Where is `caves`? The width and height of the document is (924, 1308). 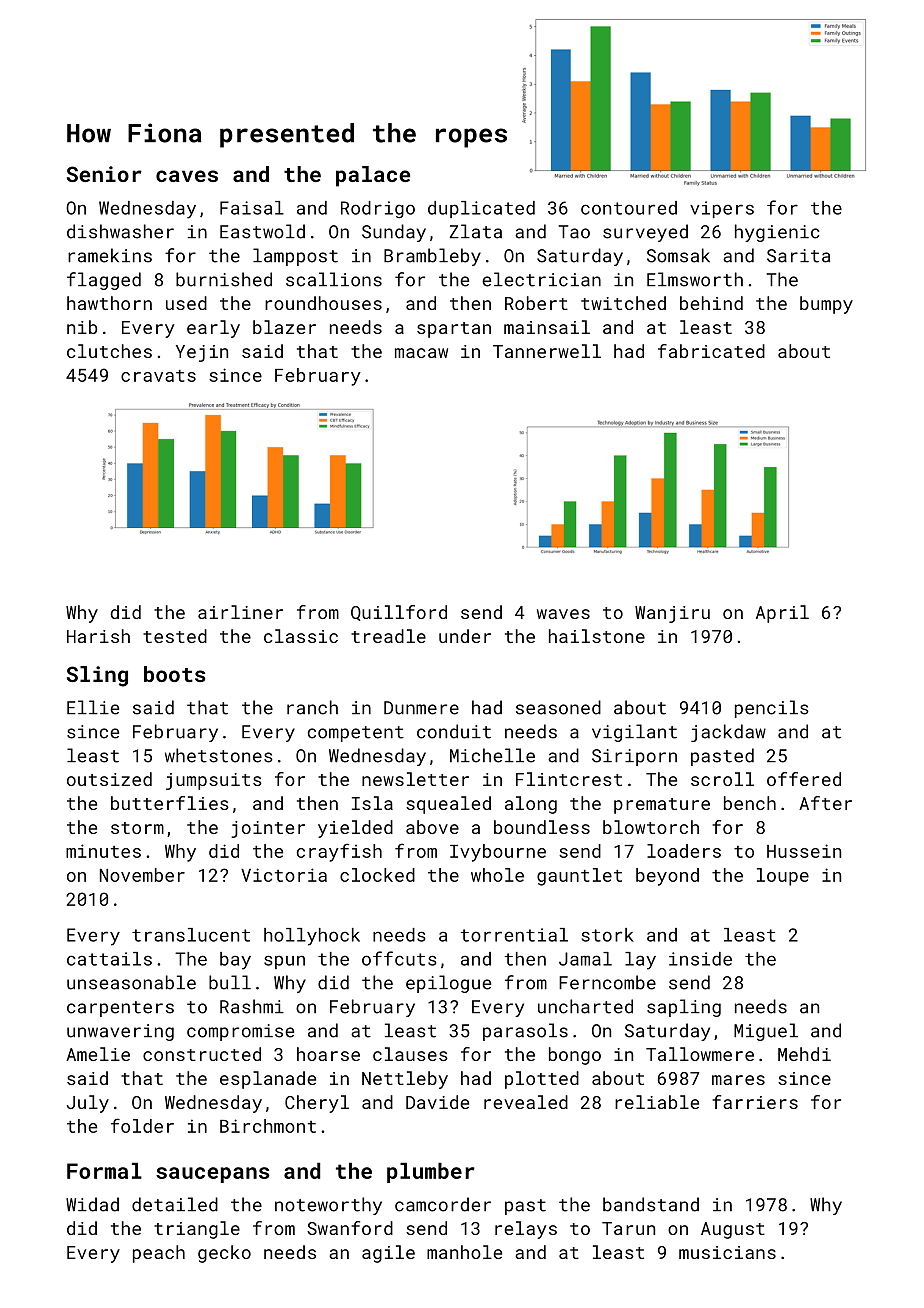 caves is located at coordinates (187, 176).
